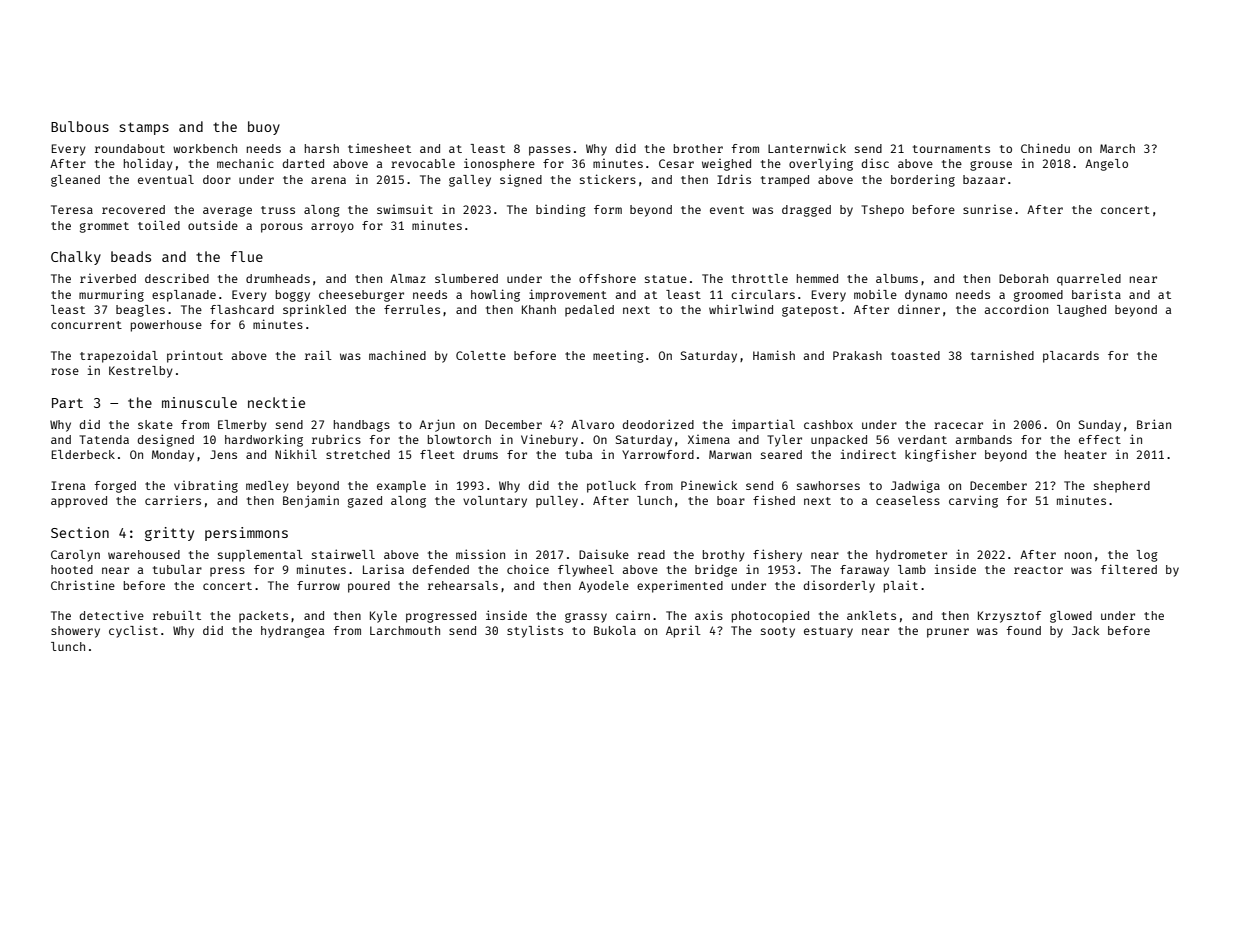 The height and width of the screenshot is (952, 1233). What do you see at coordinates (1117, 148) in the screenshot?
I see `March` at bounding box center [1117, 148].
